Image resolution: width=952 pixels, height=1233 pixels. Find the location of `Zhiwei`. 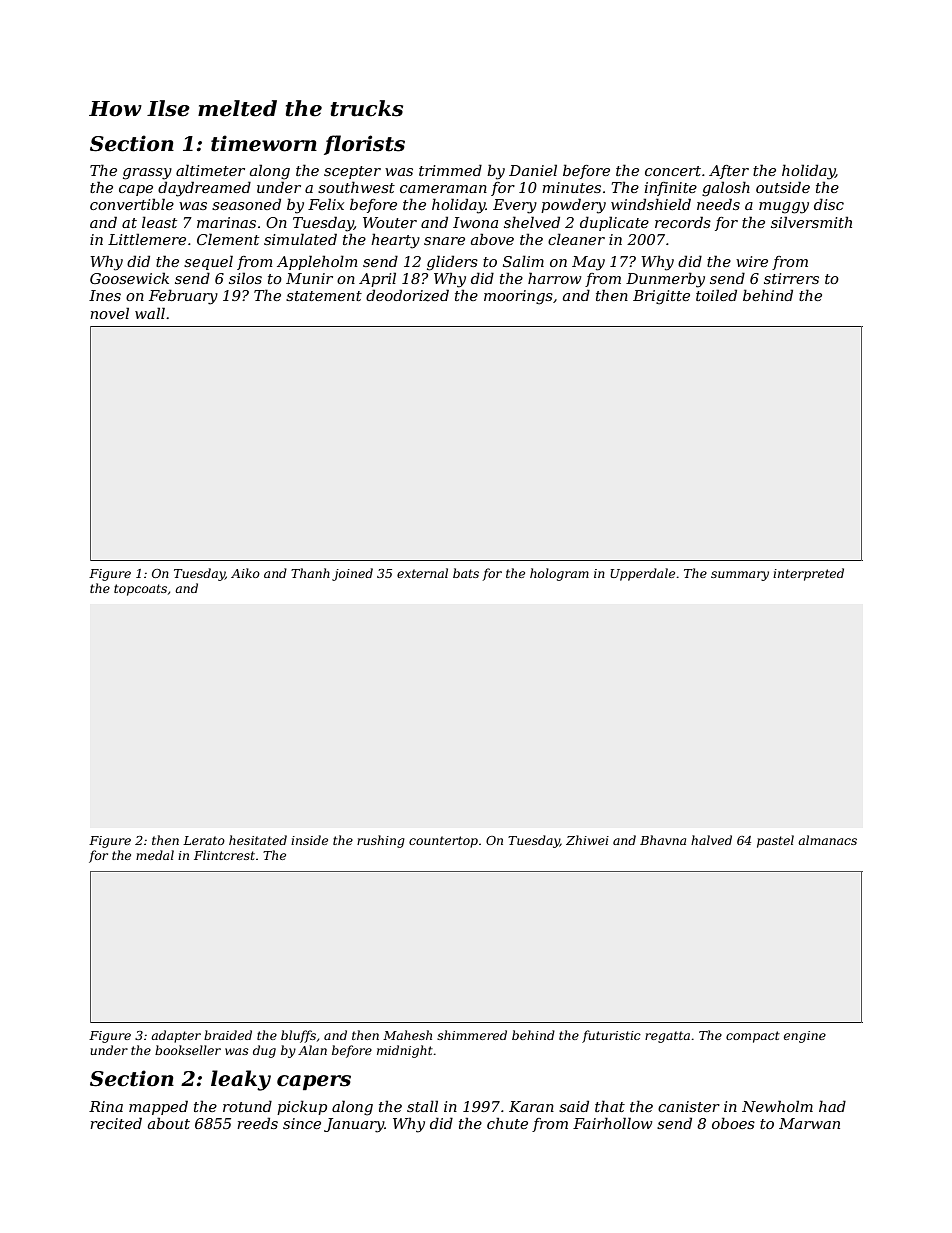

Zhiwei is located at coordinates (587, 840).
